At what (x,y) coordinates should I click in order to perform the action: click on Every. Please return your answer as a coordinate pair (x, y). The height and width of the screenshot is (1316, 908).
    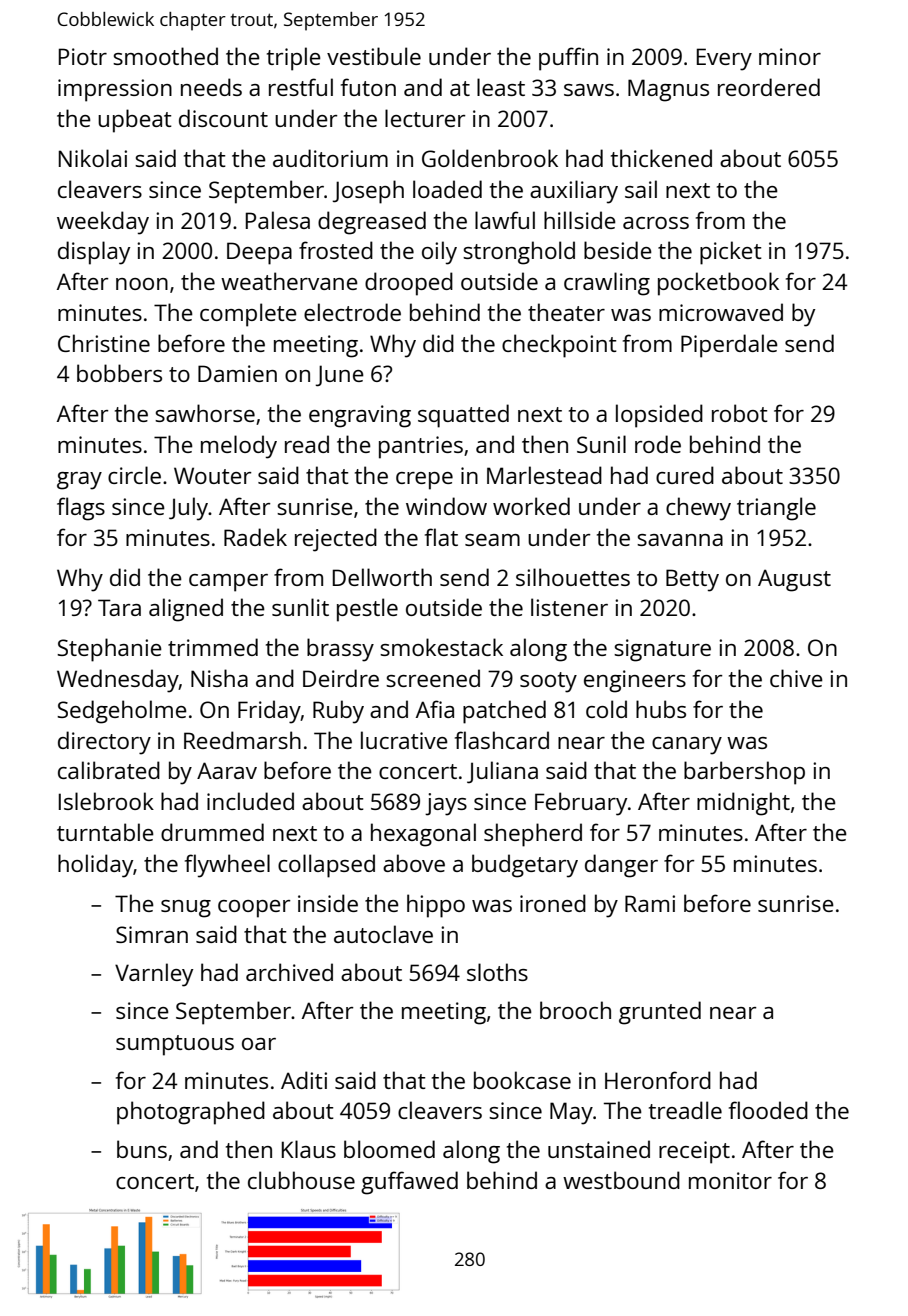
    Looking at the image, I should click on (724, 59).
